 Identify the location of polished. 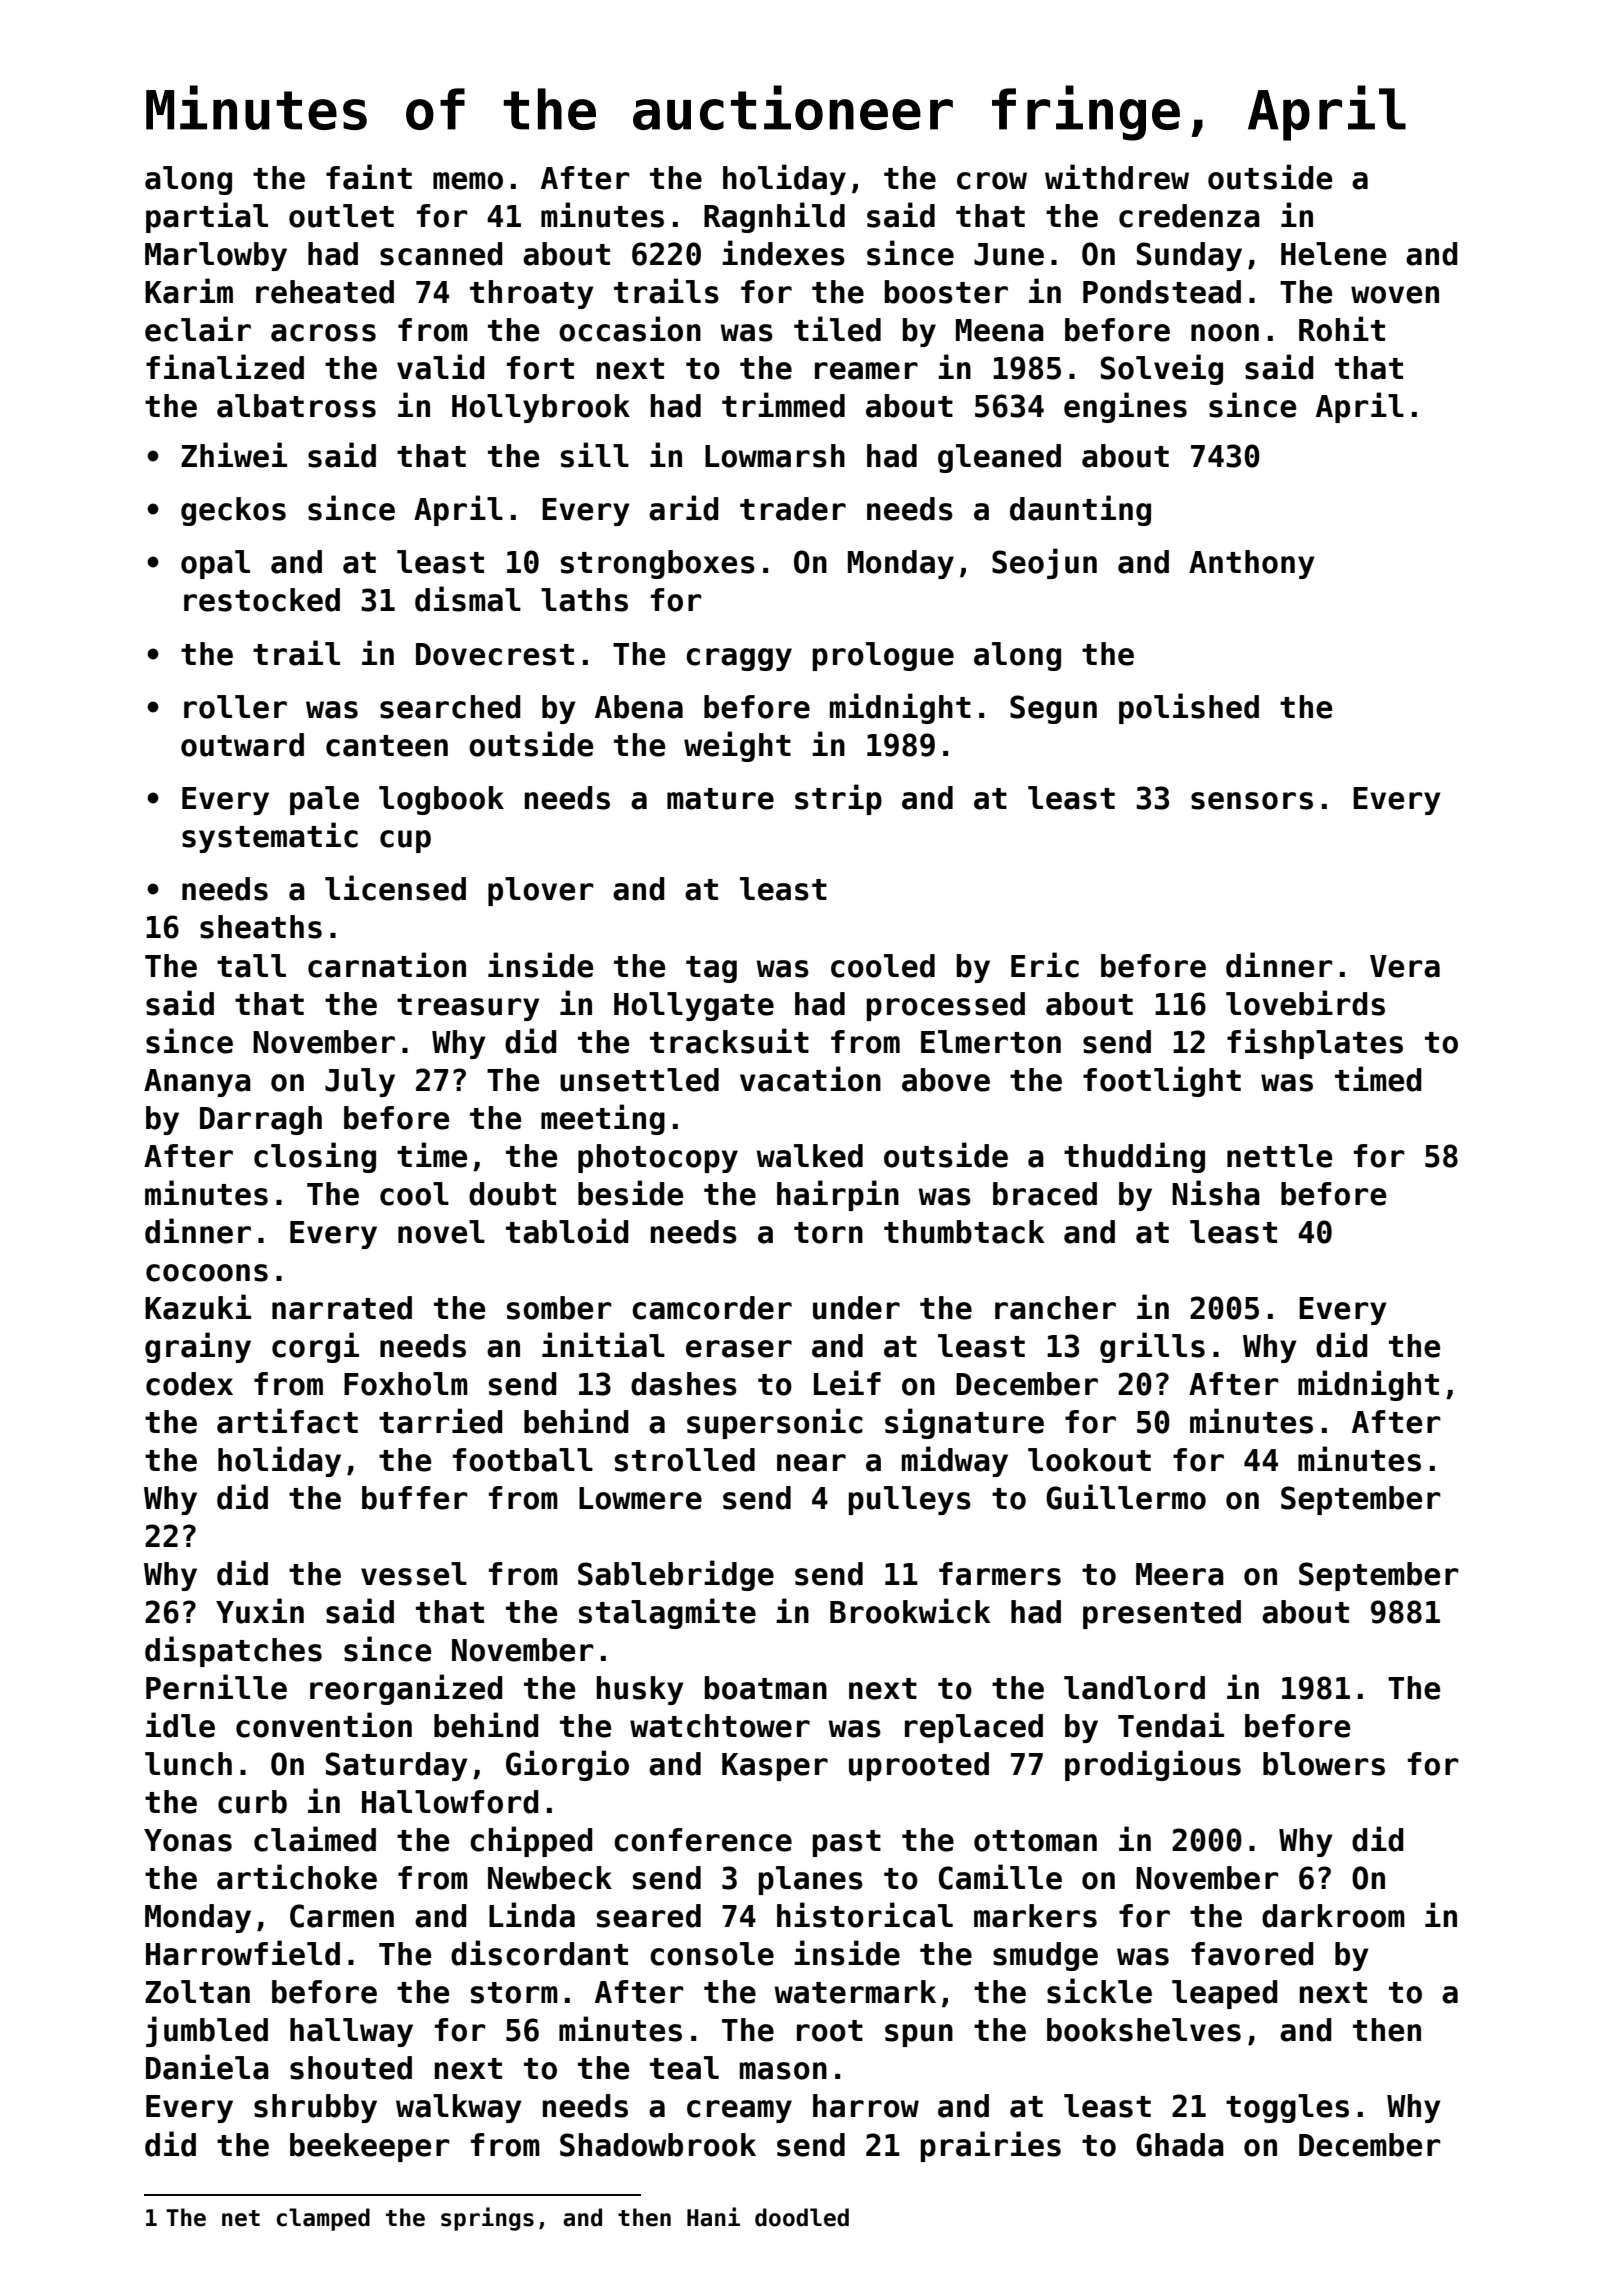
(1189, 708).
